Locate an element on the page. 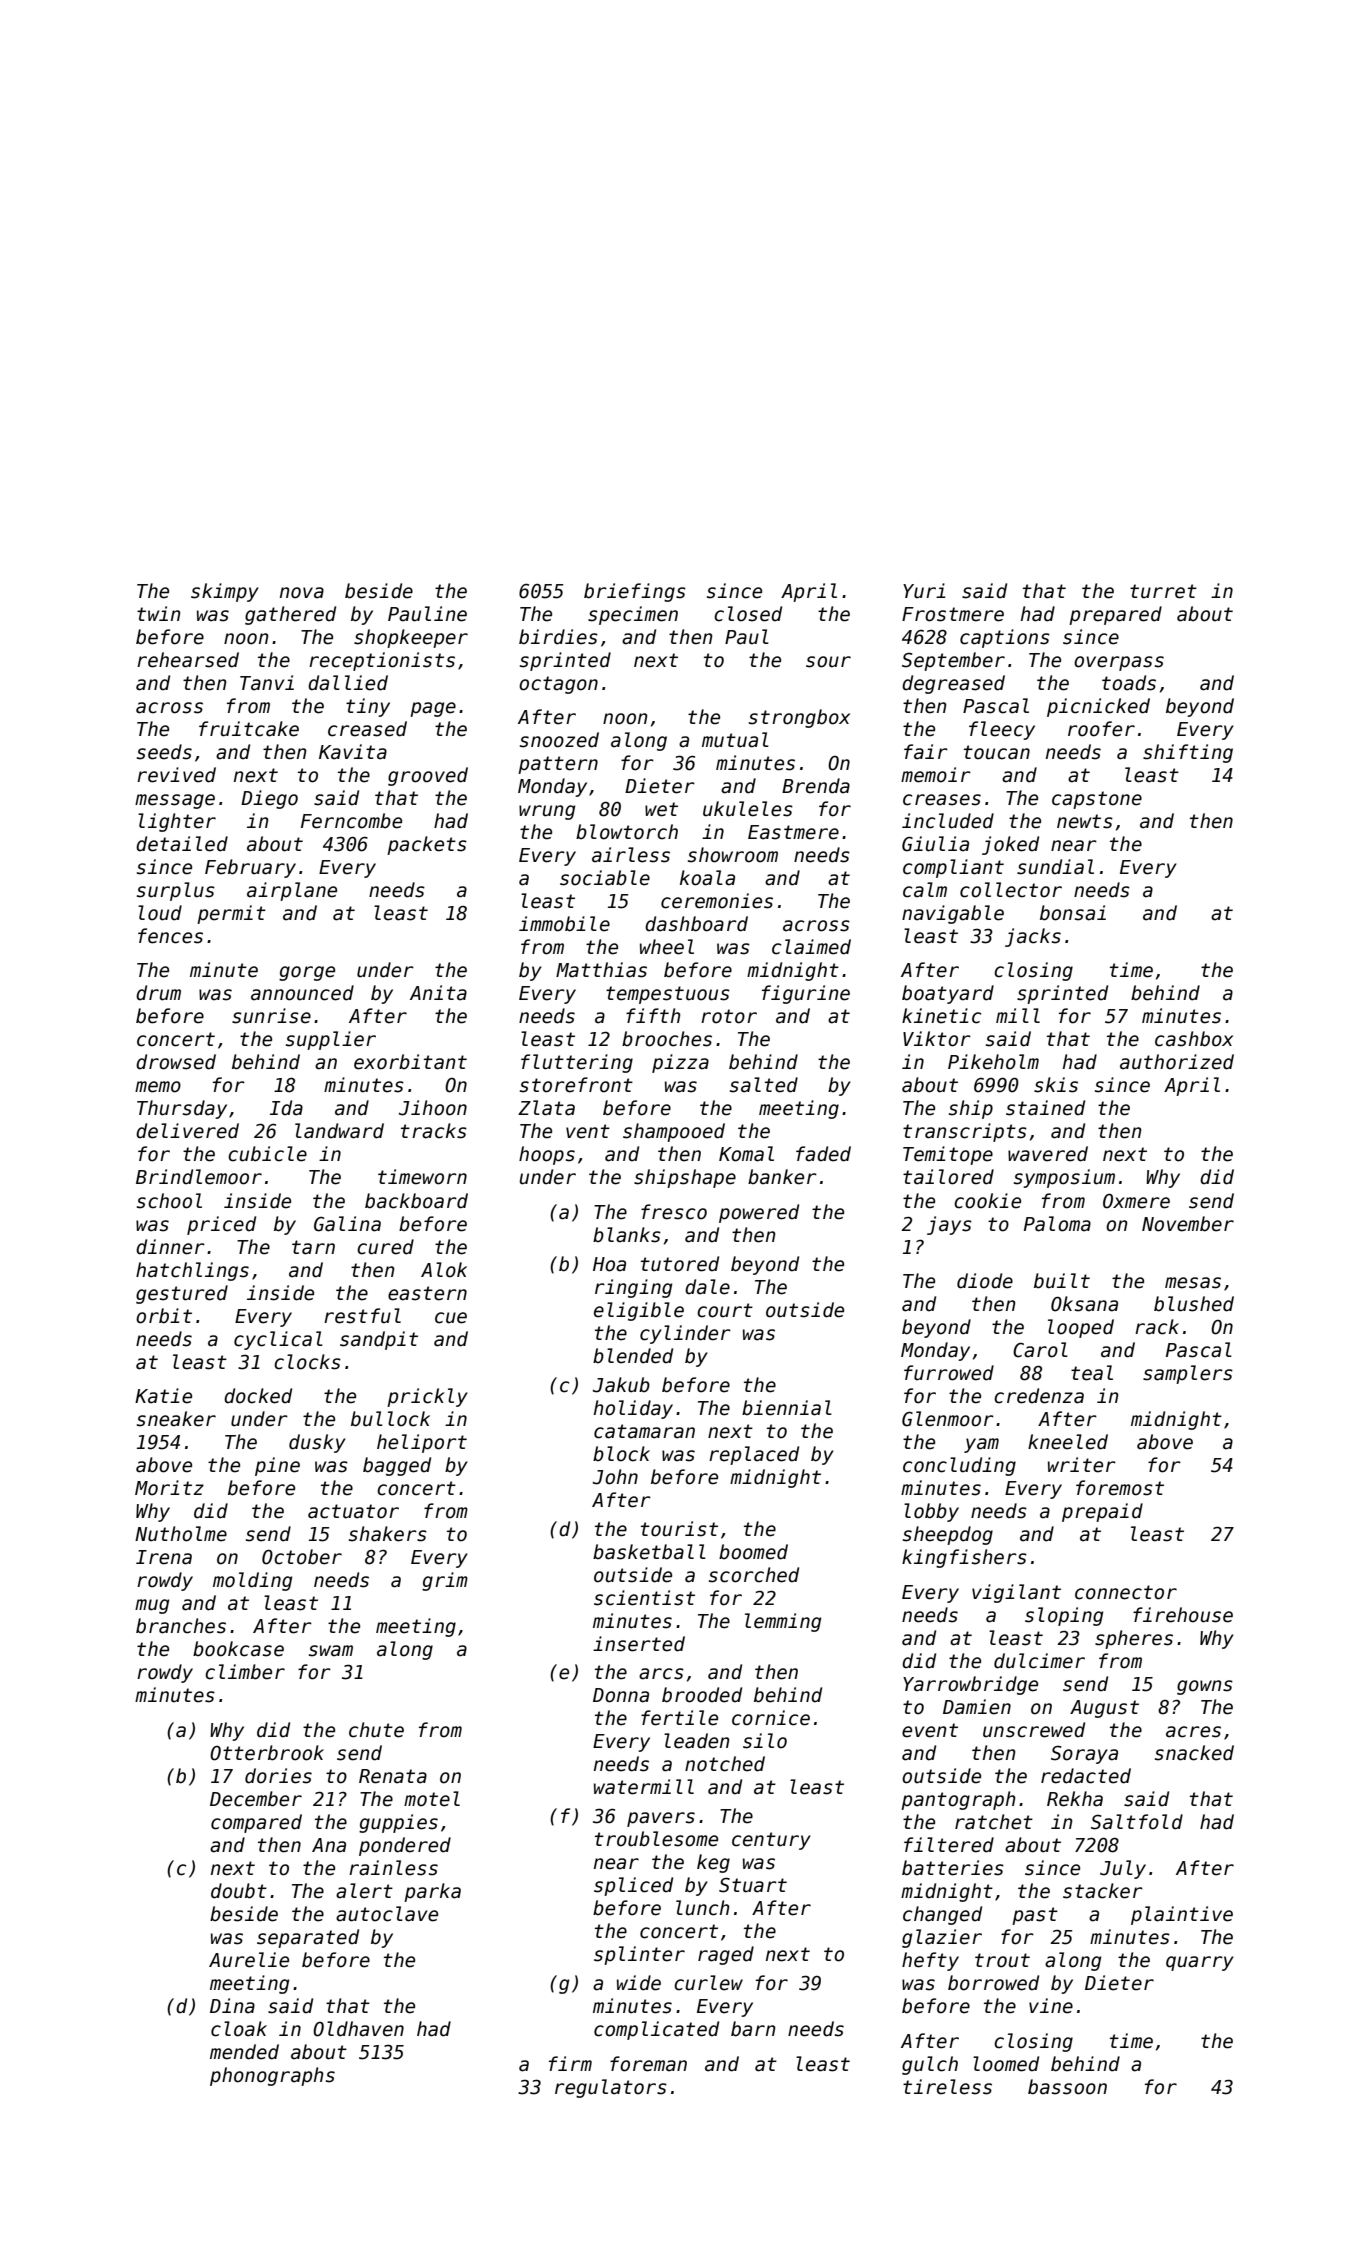 Image resolution: width=1370 pixels, height=2256 pixels. vine is located at coordinates (1051, 2006).
